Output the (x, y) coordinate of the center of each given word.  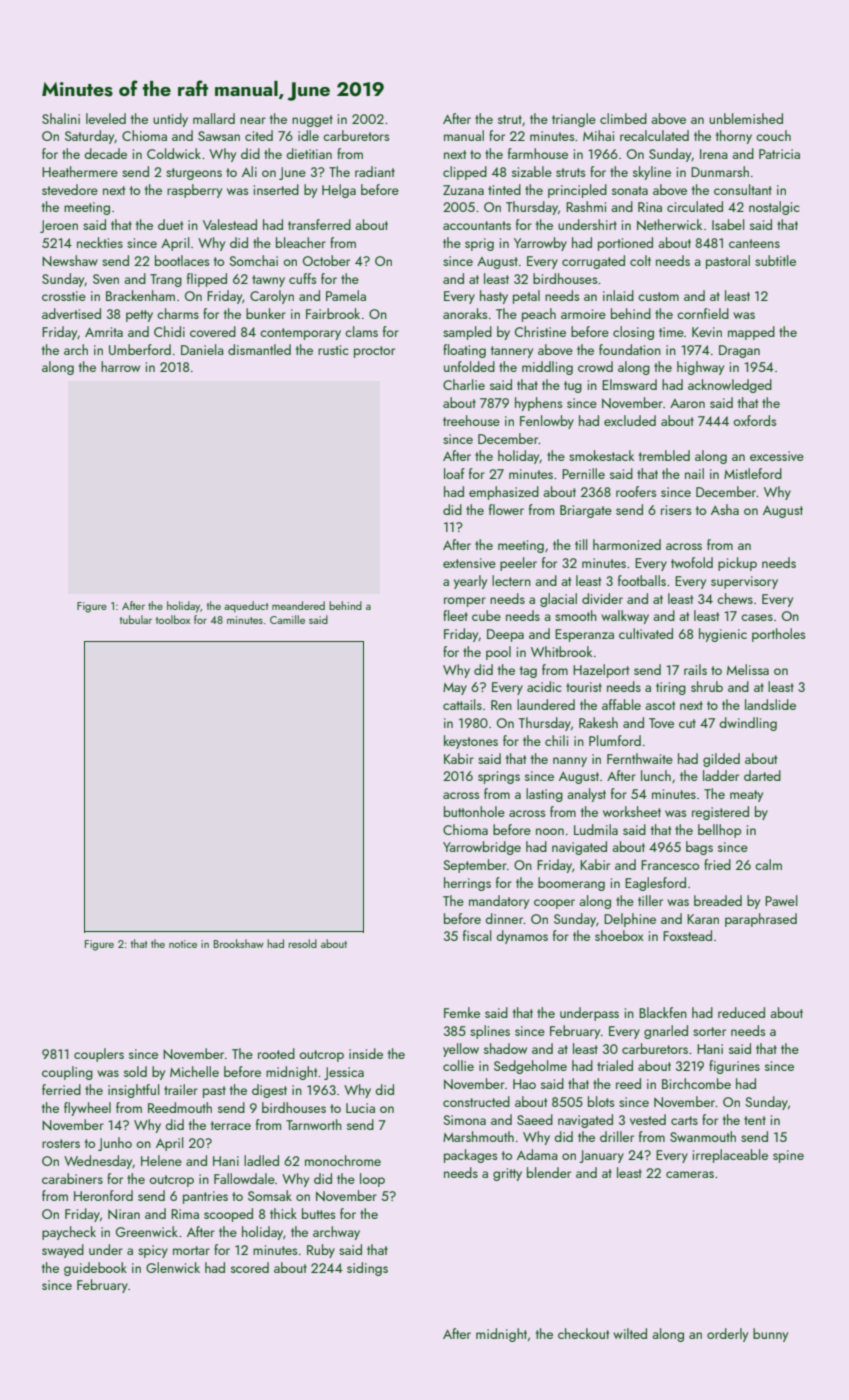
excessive (777, 456)
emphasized (504, 493)
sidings (367, 1269)
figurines (734, 1067)
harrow (120, 366)
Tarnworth (314, 1124)
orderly (727, 1335)
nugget (312, 121)
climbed (623, 118)
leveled (106, 118)
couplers (99, 1055)
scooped (228, 1215)
